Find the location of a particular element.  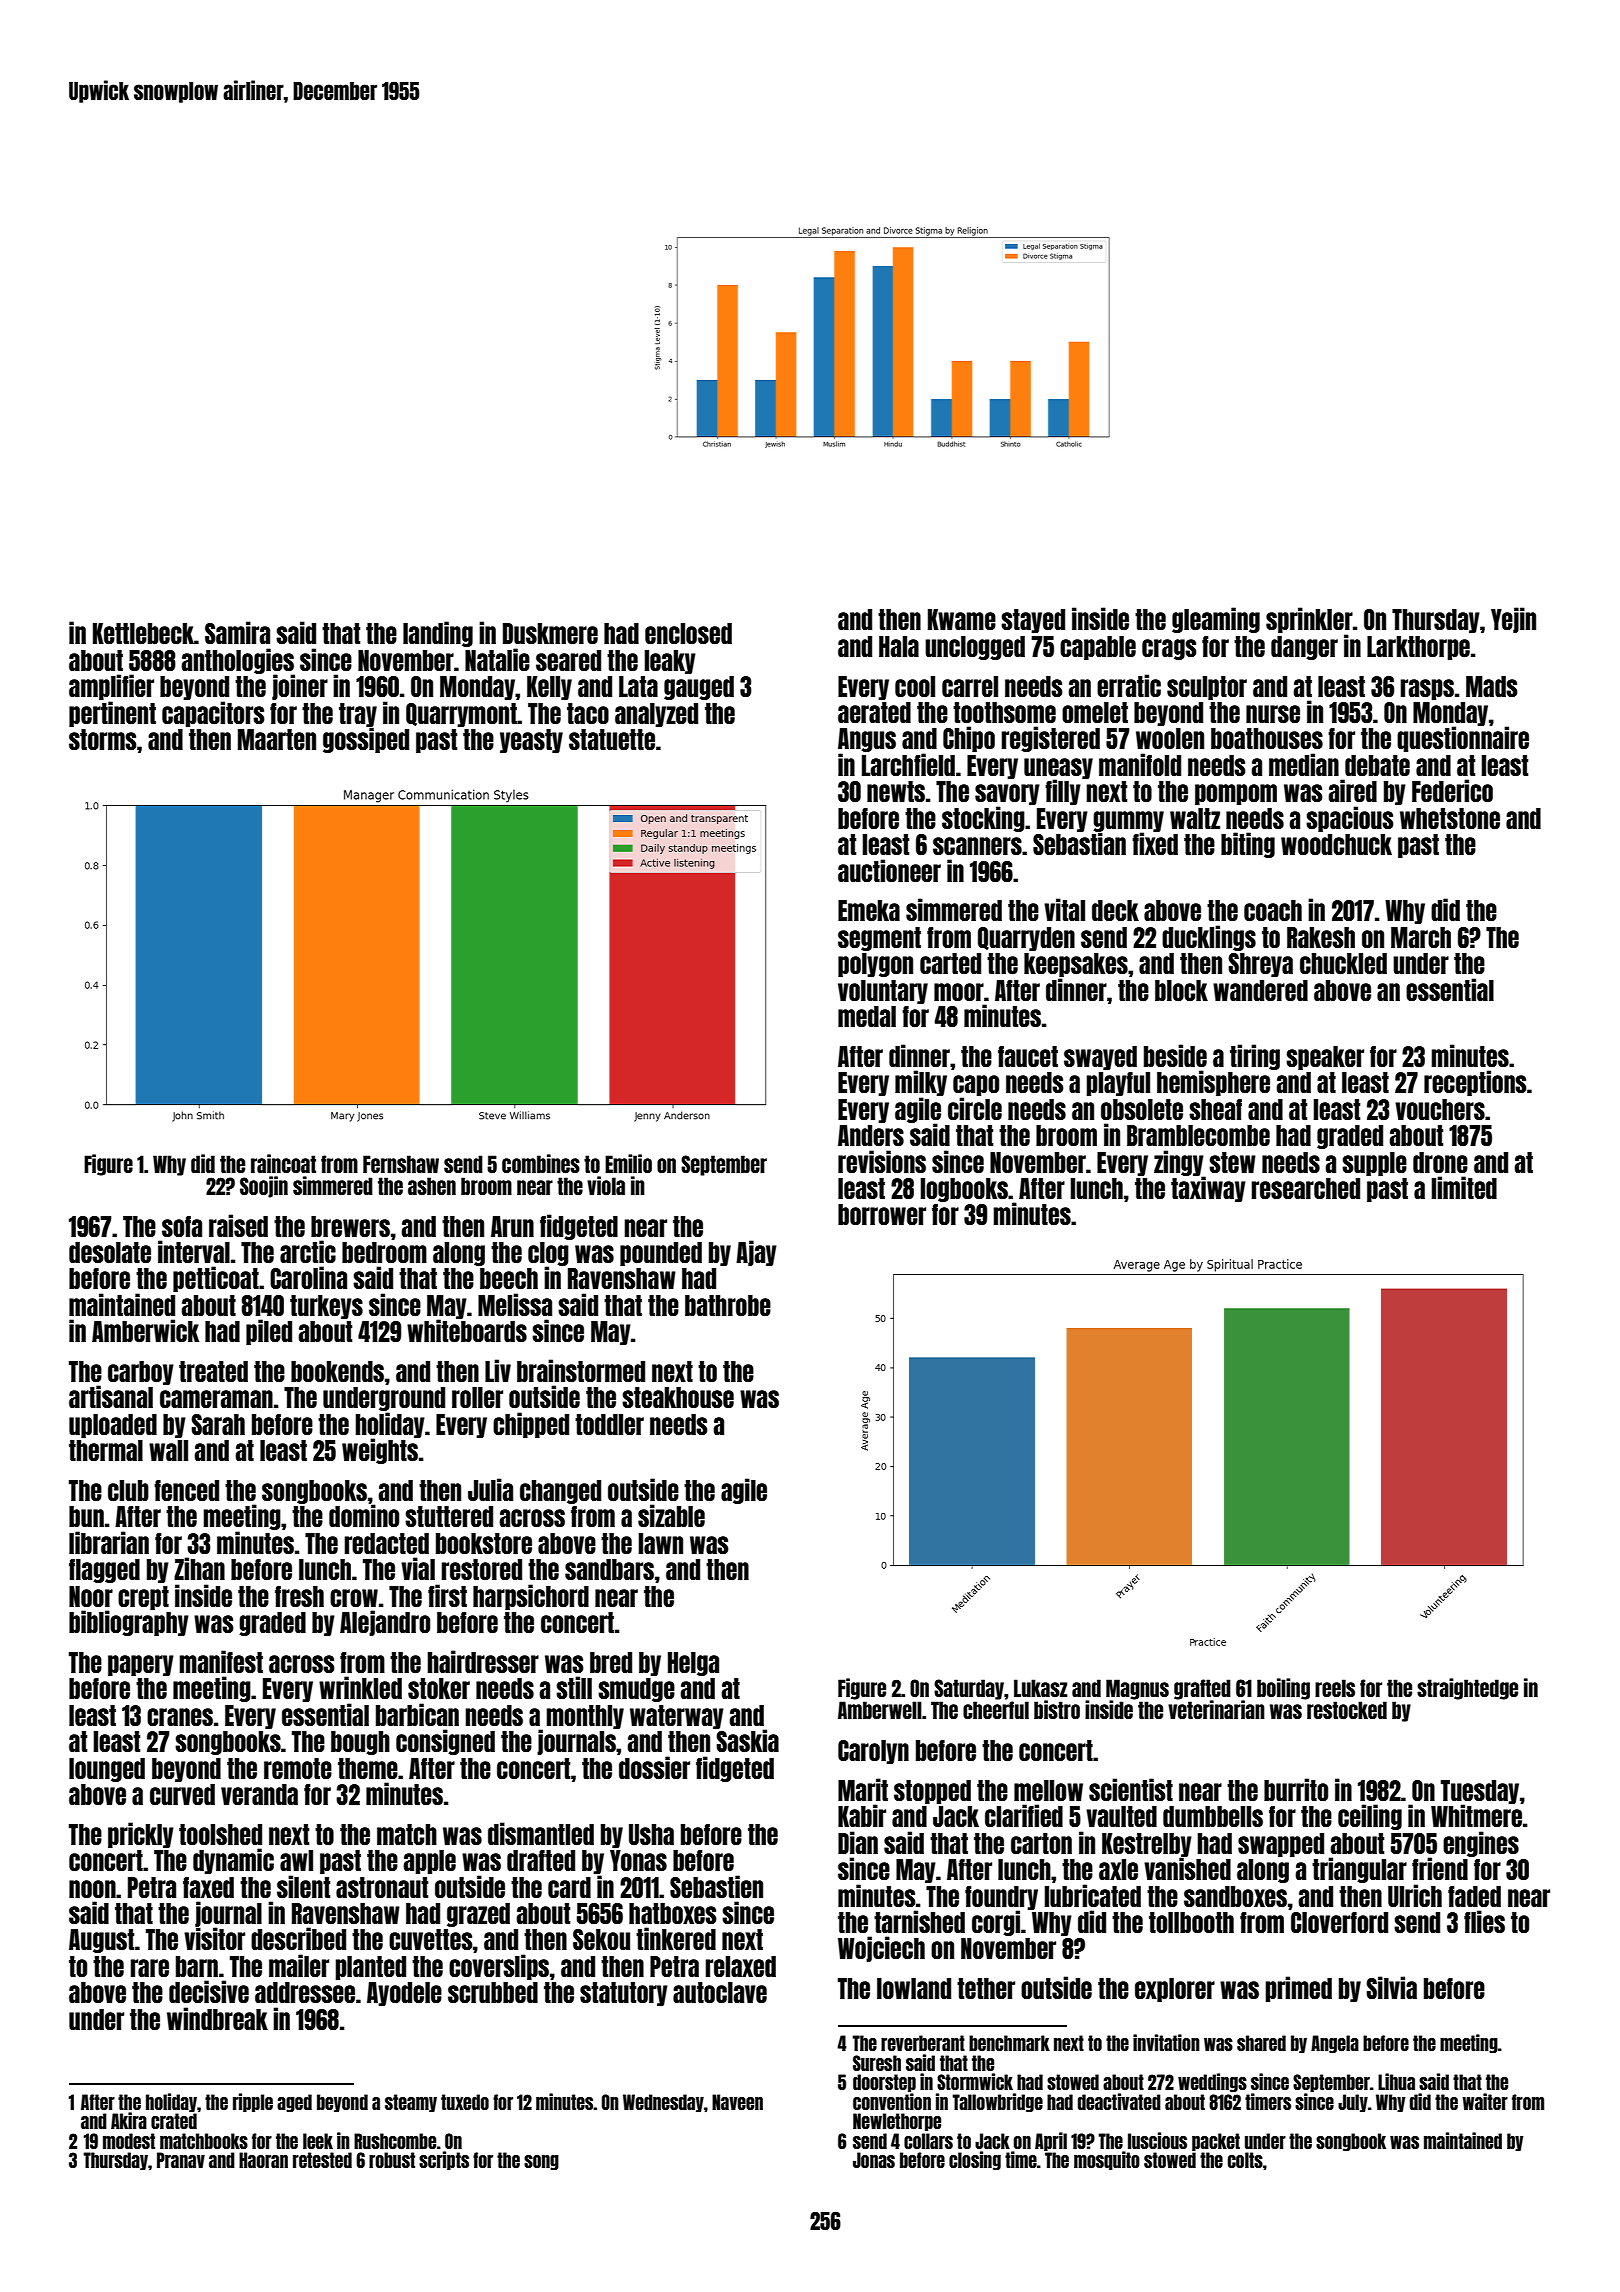

Helga is located at coordinates (693, 1664).
